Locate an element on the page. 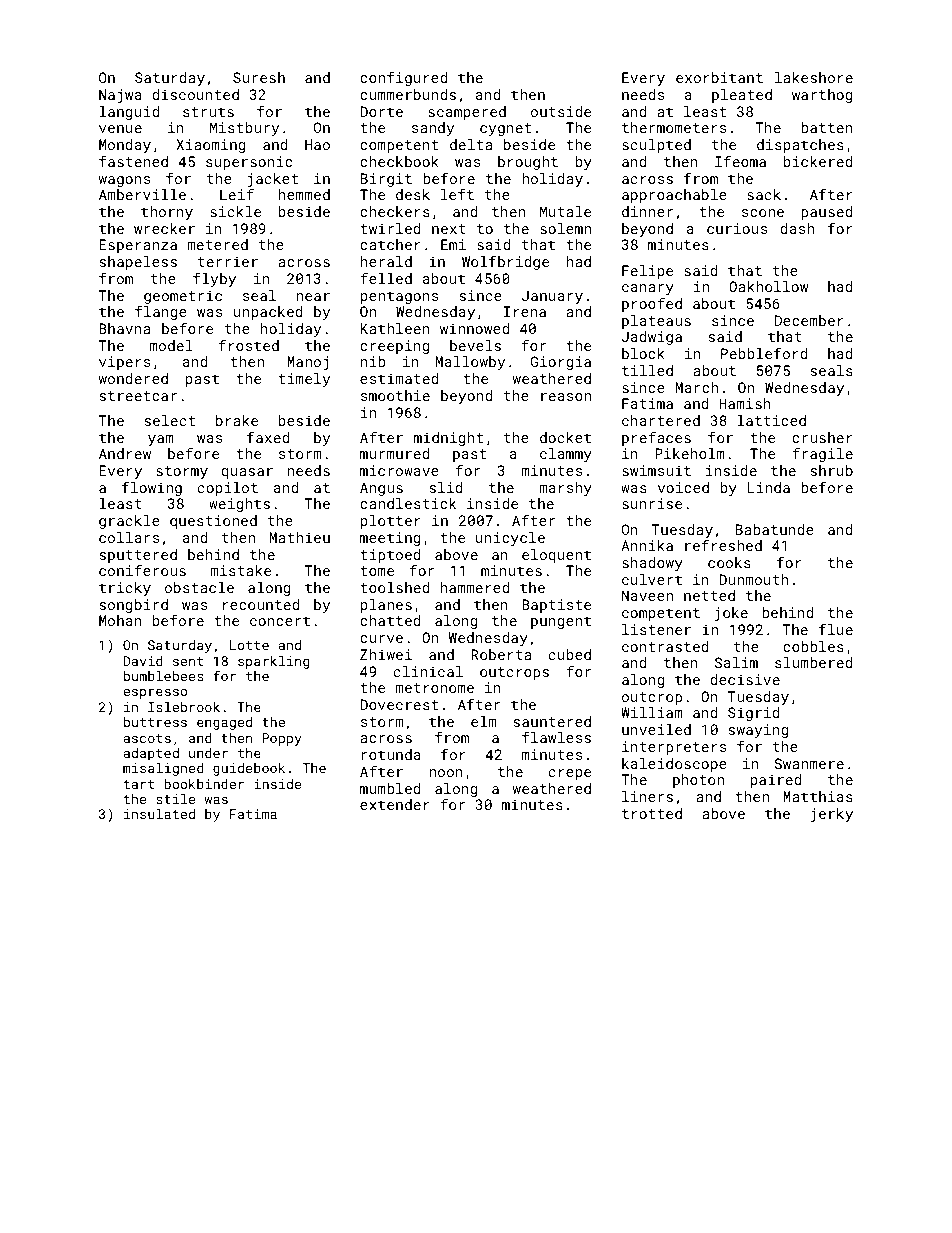  extender is located at coordinates (395, 804).
